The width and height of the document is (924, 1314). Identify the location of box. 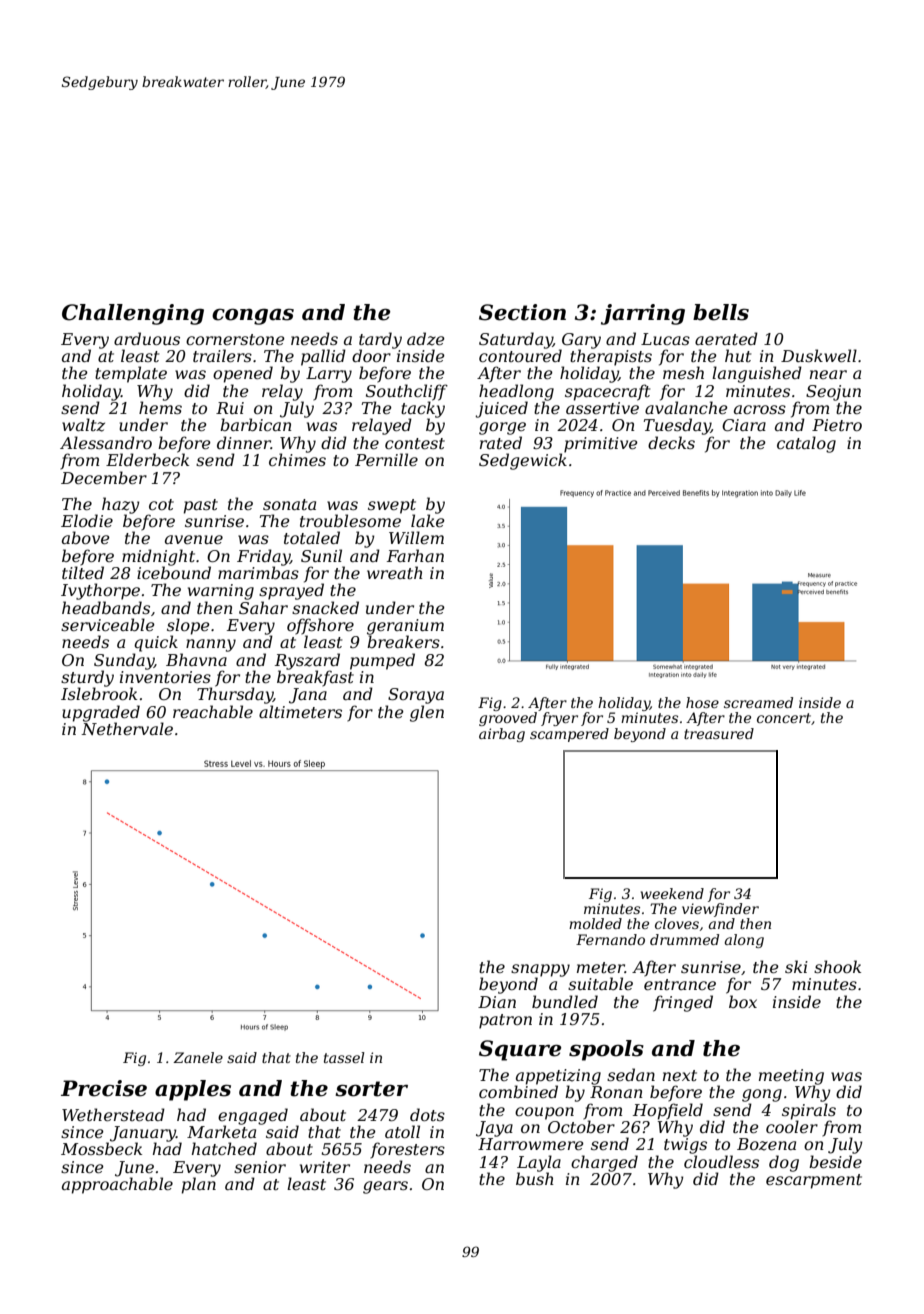
(743, 1001).
